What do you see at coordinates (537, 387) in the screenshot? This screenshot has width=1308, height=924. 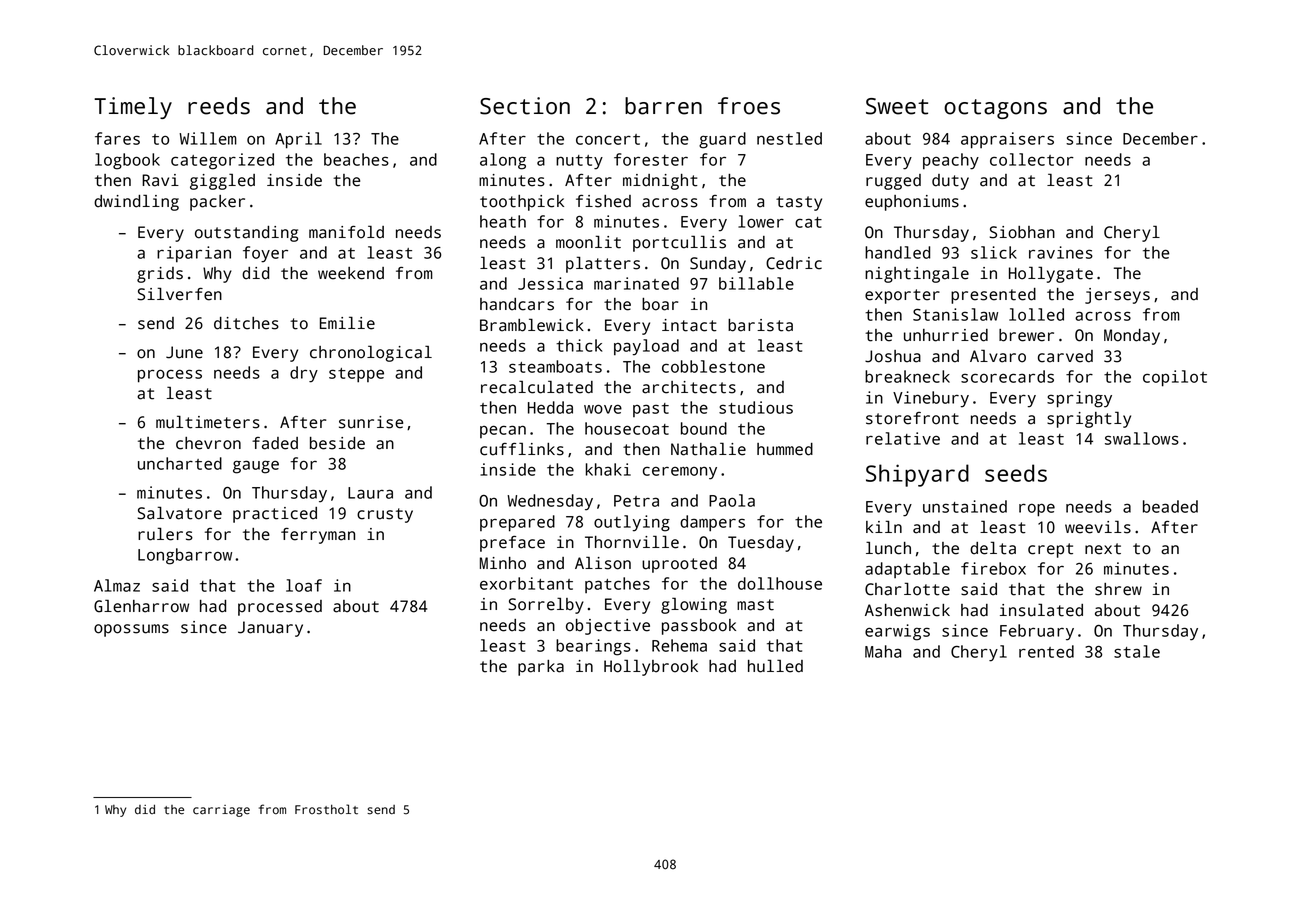 I see `recalculated` at bounding box center [537, 387].
